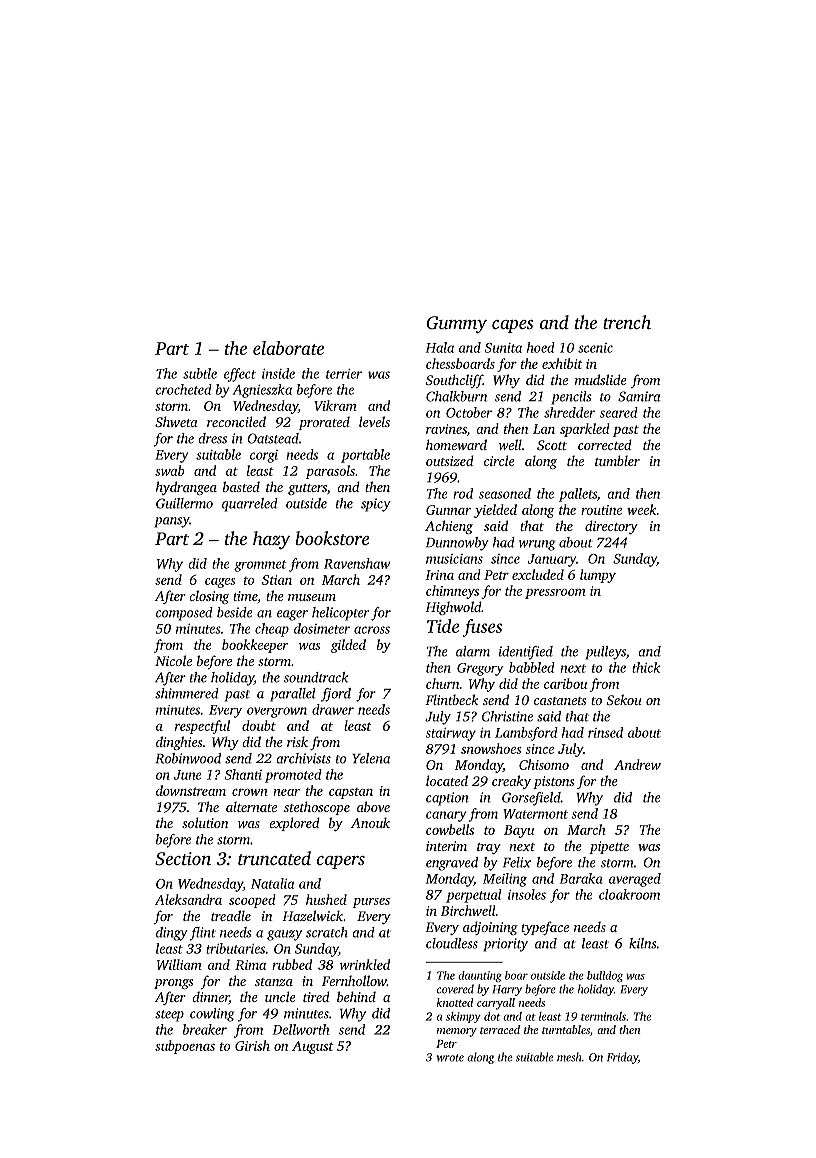  What do you see at coordinates (480, 669) in the screenshot?
I see `Gregory` at bounding box center [480, 669].
